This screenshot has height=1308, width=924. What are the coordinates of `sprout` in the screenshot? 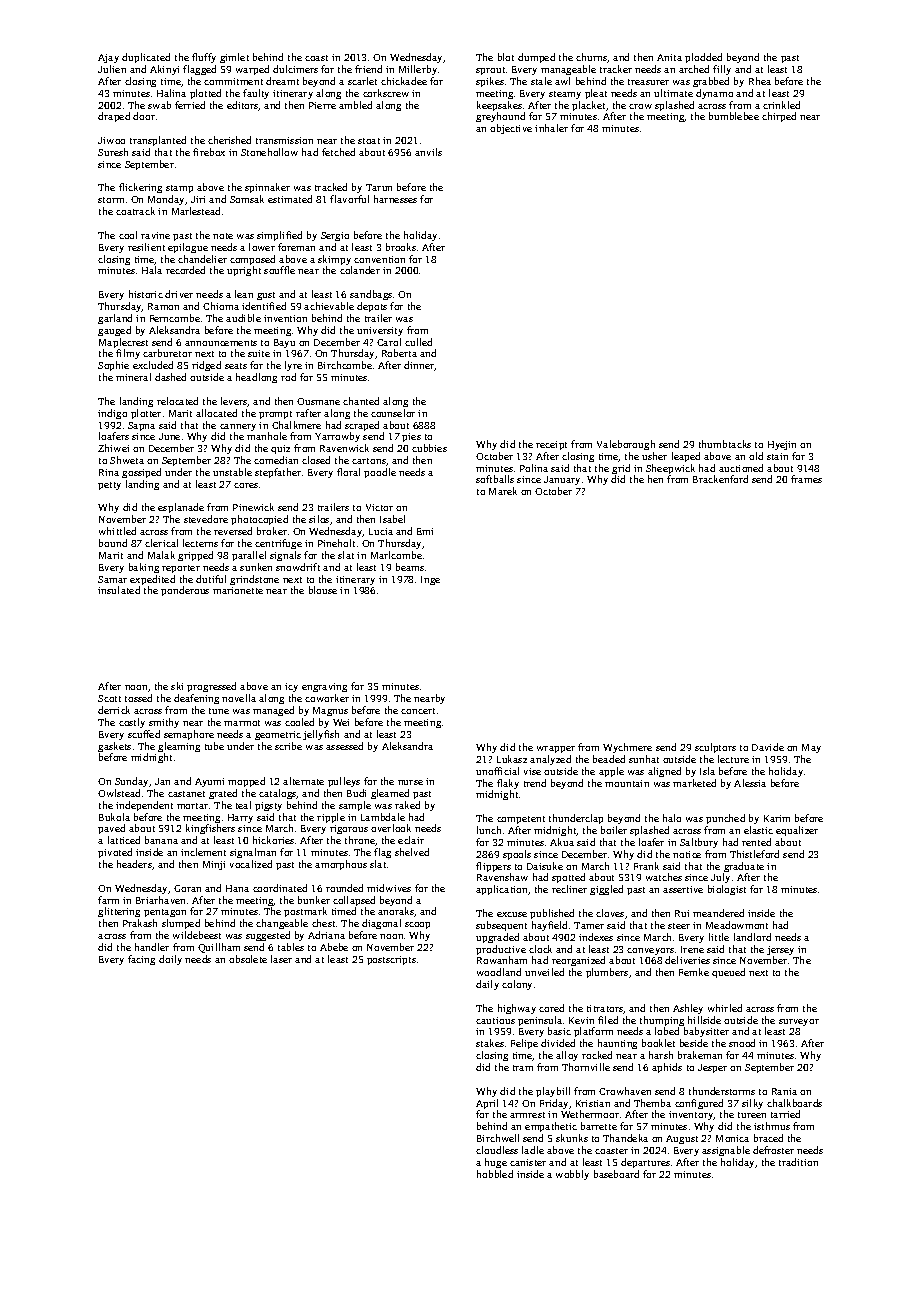 It's located at (490, 71).
